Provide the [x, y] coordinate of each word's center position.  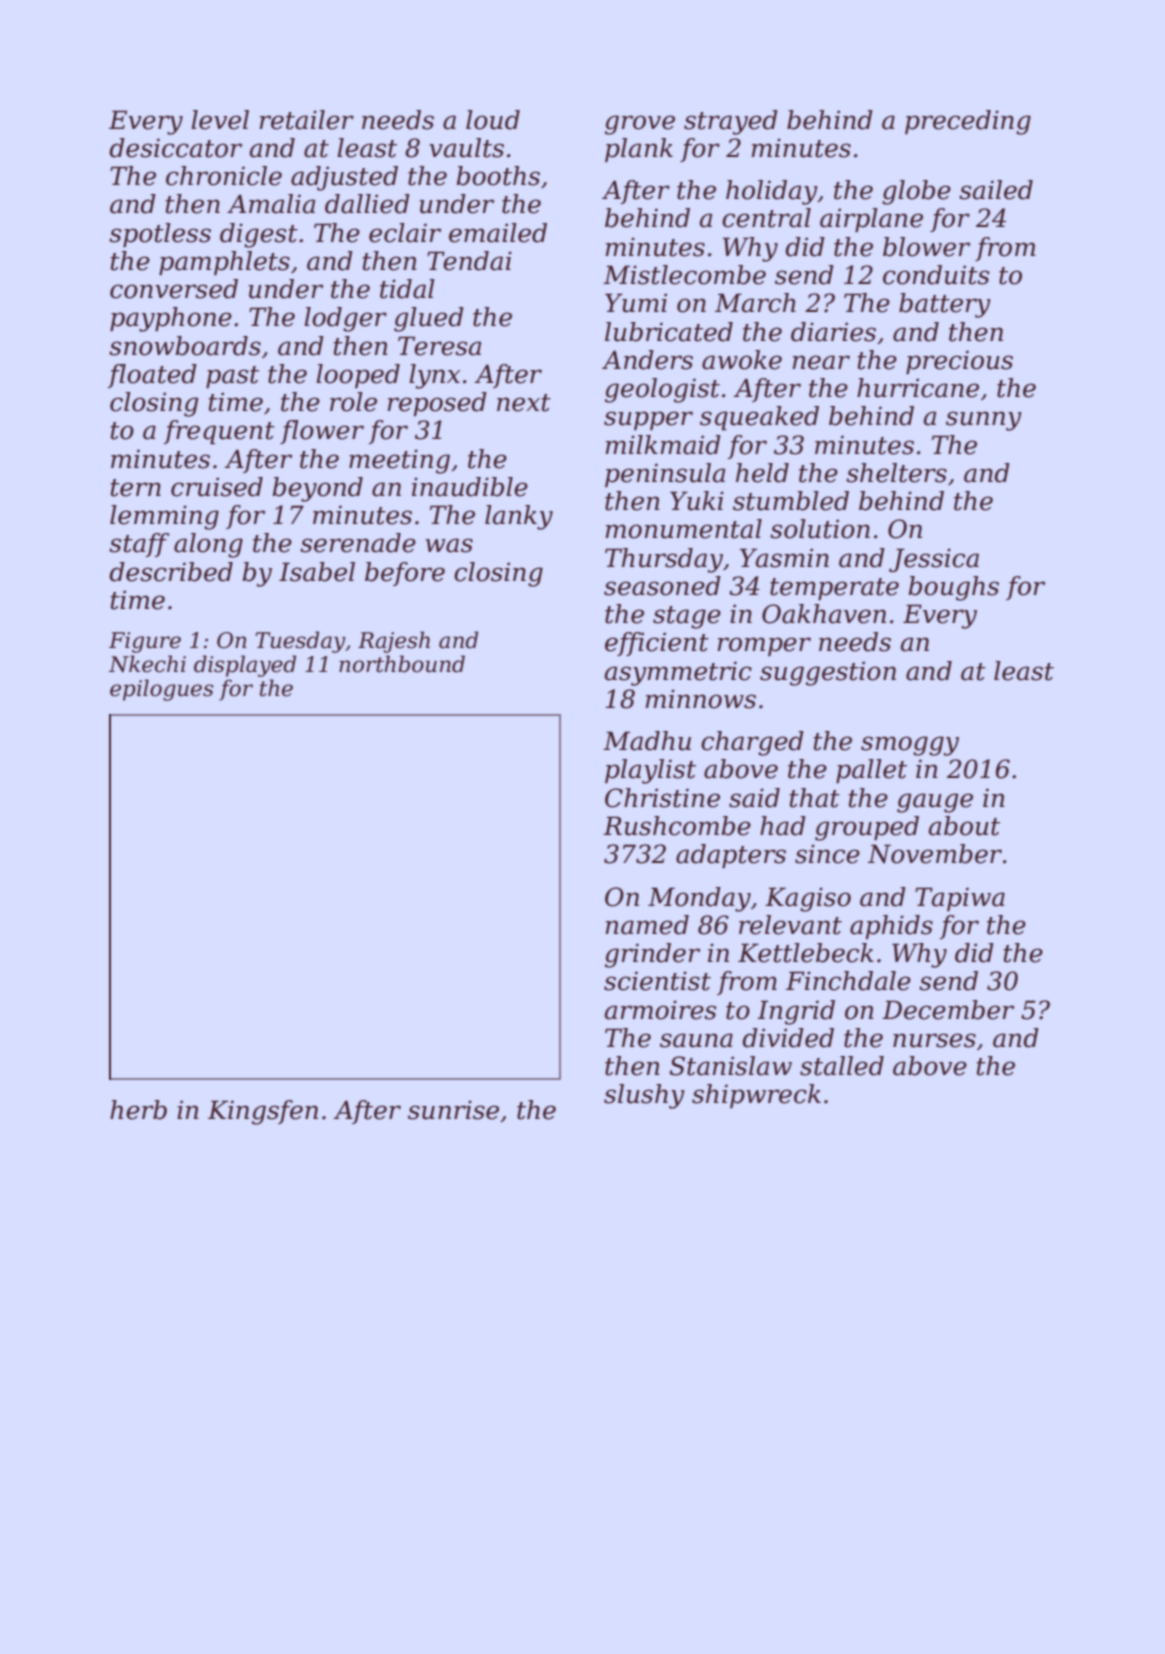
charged [752, 743]
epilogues [161, 690]
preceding [968, 122]
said [754, 798]
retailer [306, 120]
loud [493, 120]
